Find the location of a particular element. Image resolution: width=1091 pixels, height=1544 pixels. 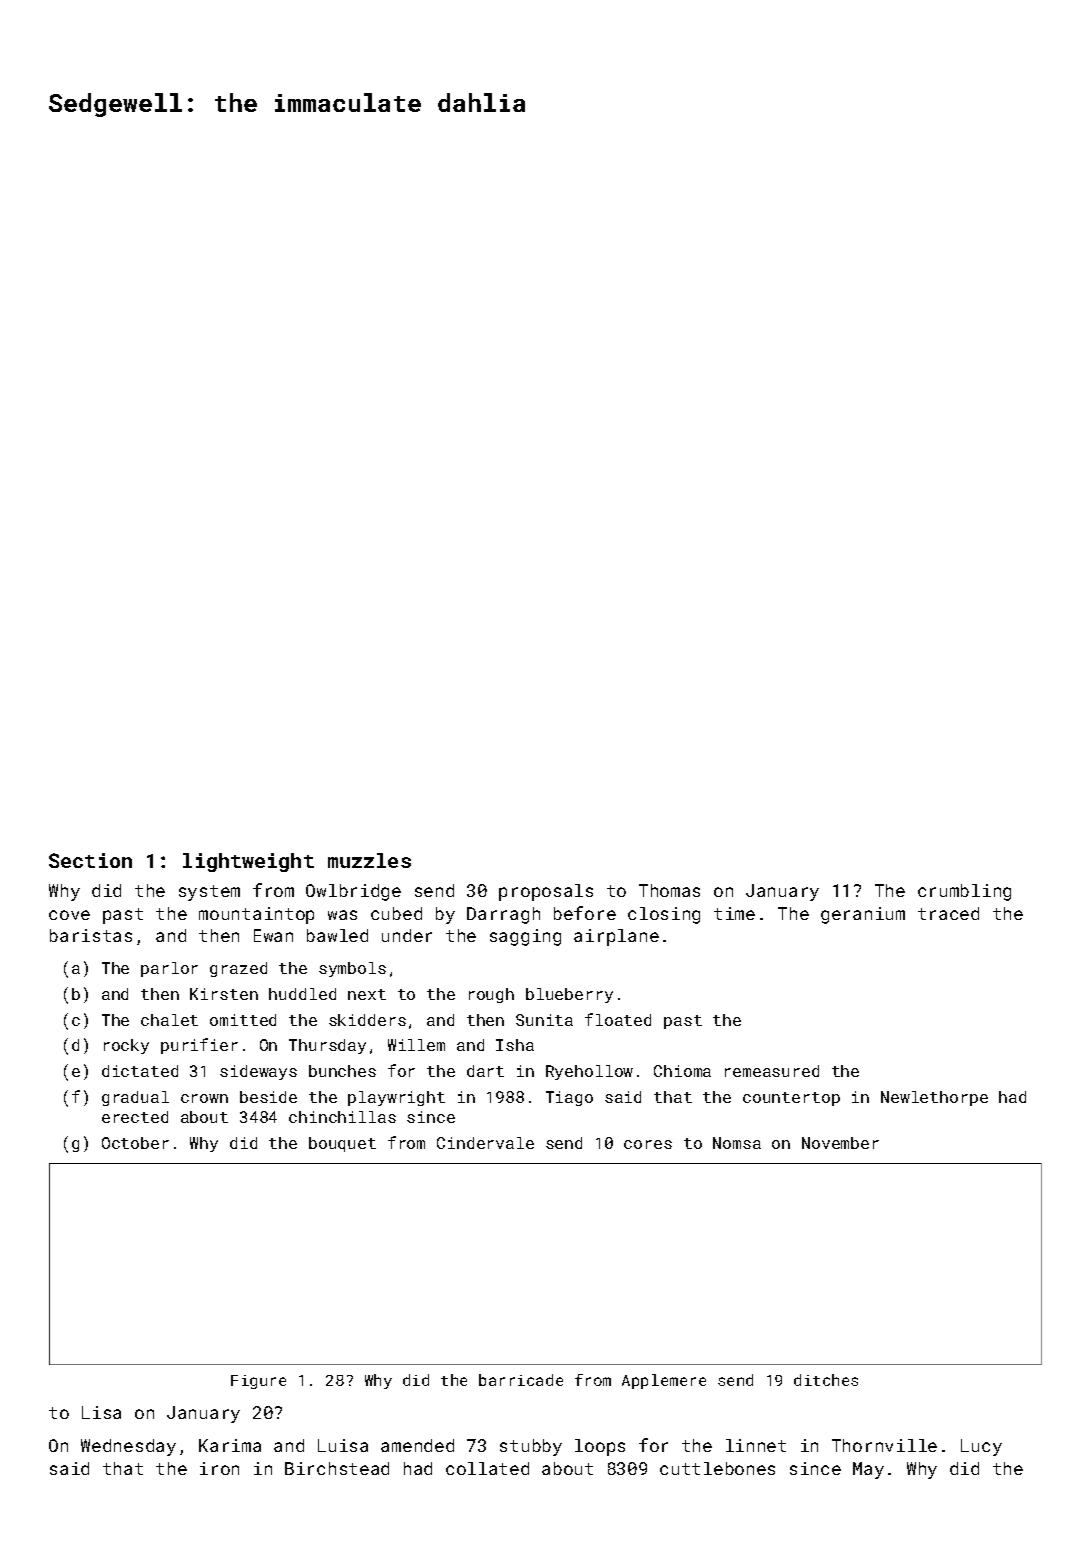

ditches is located at coordinates (826, 1380).
